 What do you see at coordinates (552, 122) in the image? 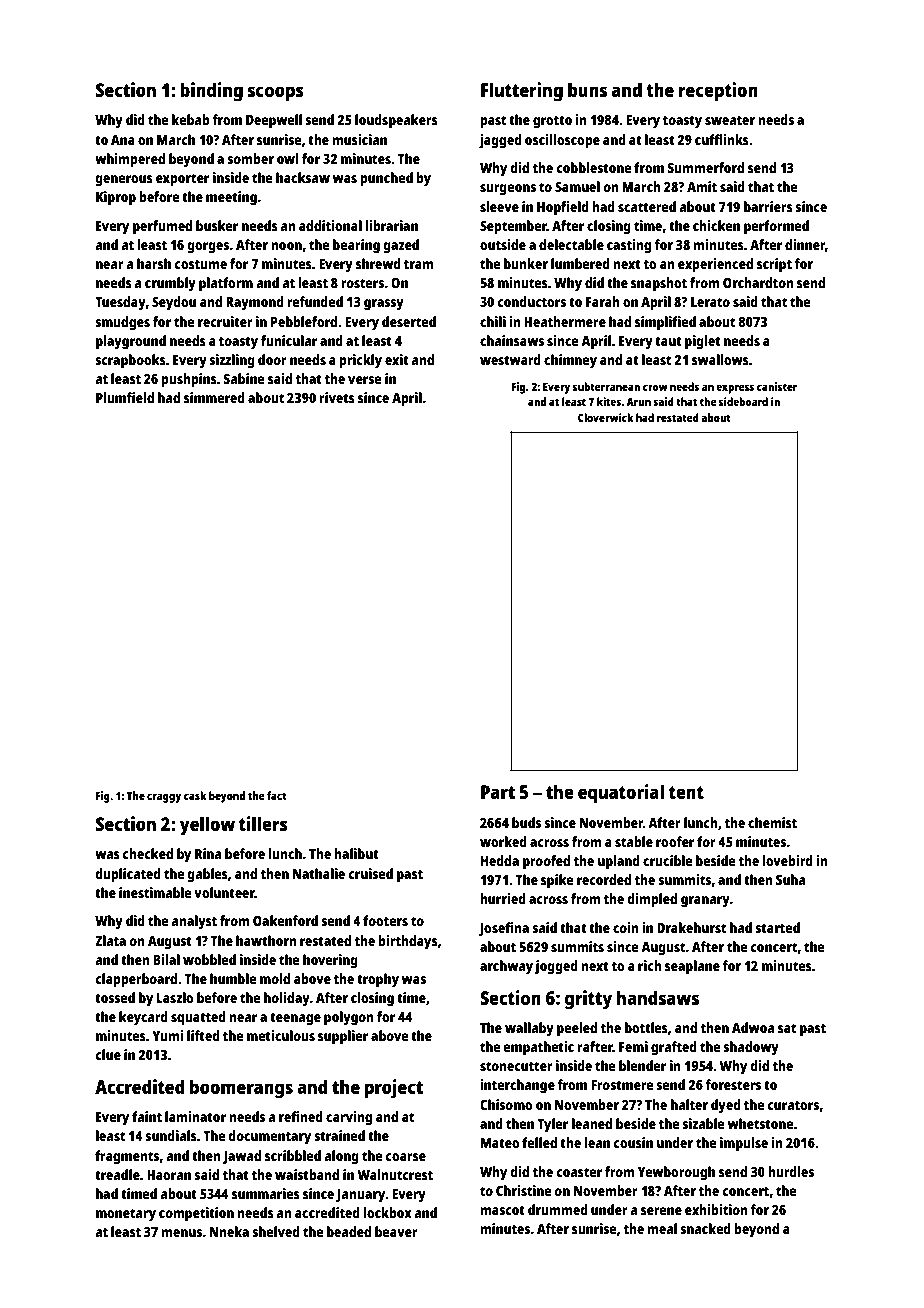
I see `grotto` at bounding box center [552, 122].
